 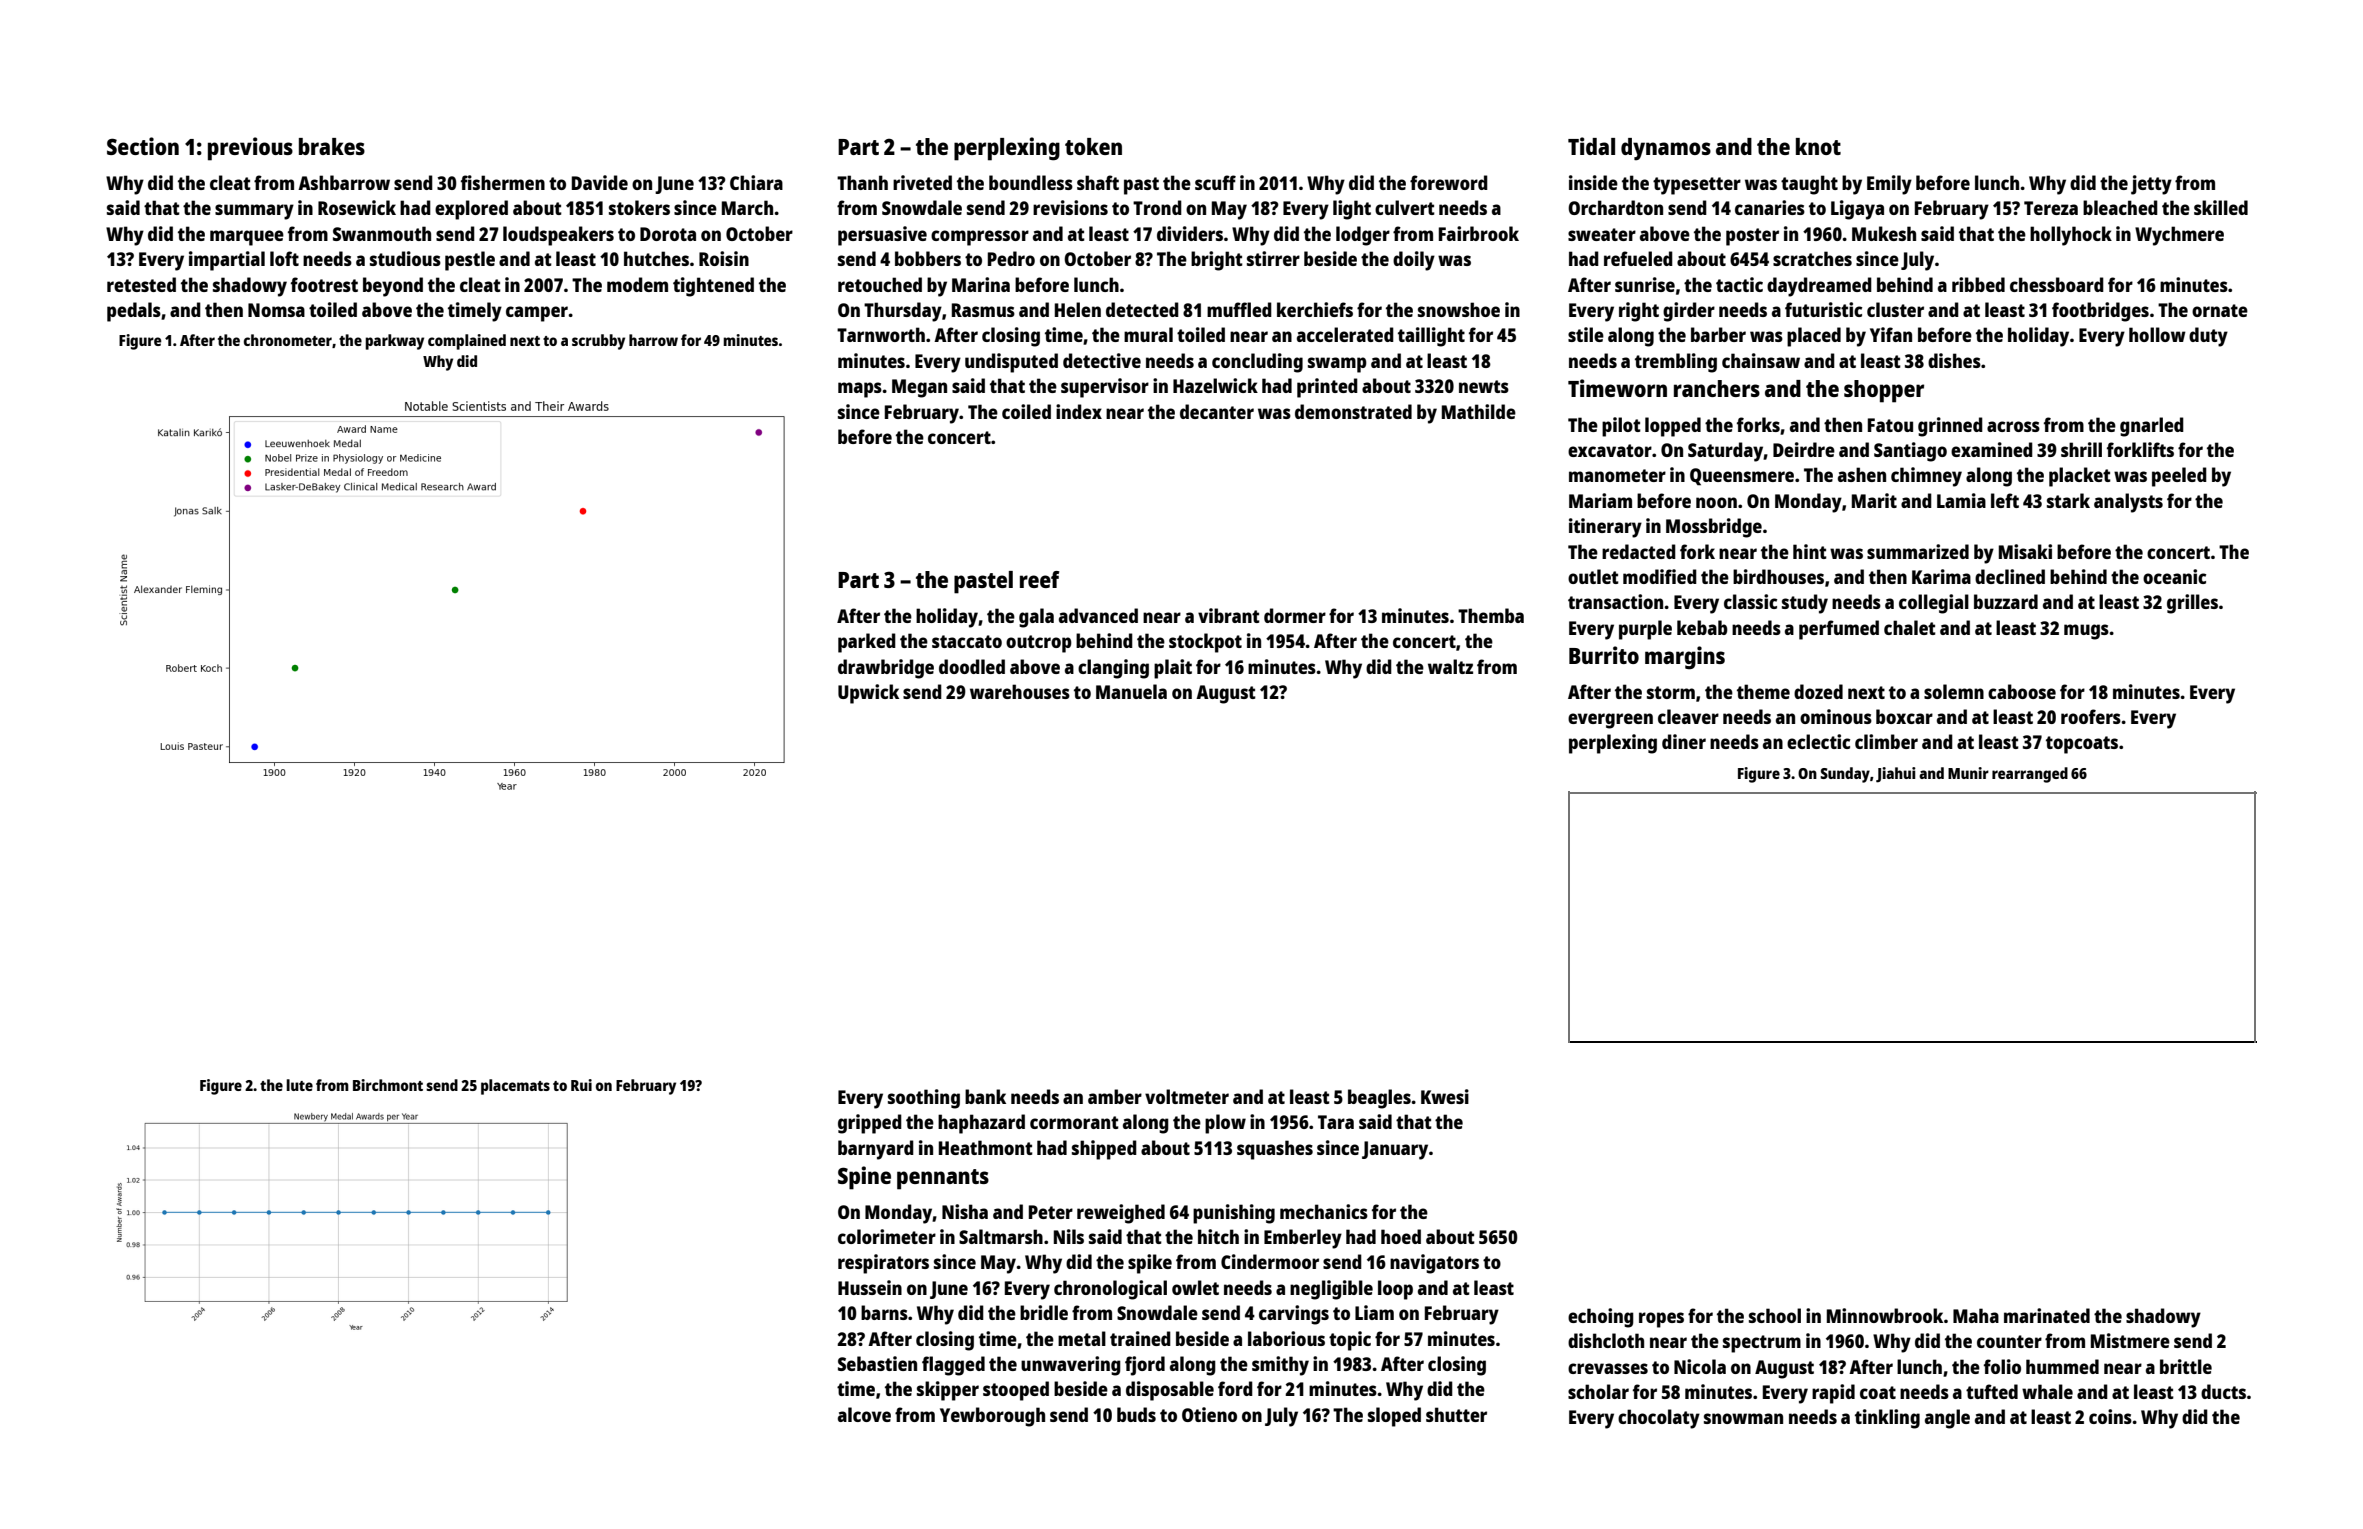 What do you see at coordinates (868, 694) in the image?
I see `Upwick` at bounding box center [868, 694].
